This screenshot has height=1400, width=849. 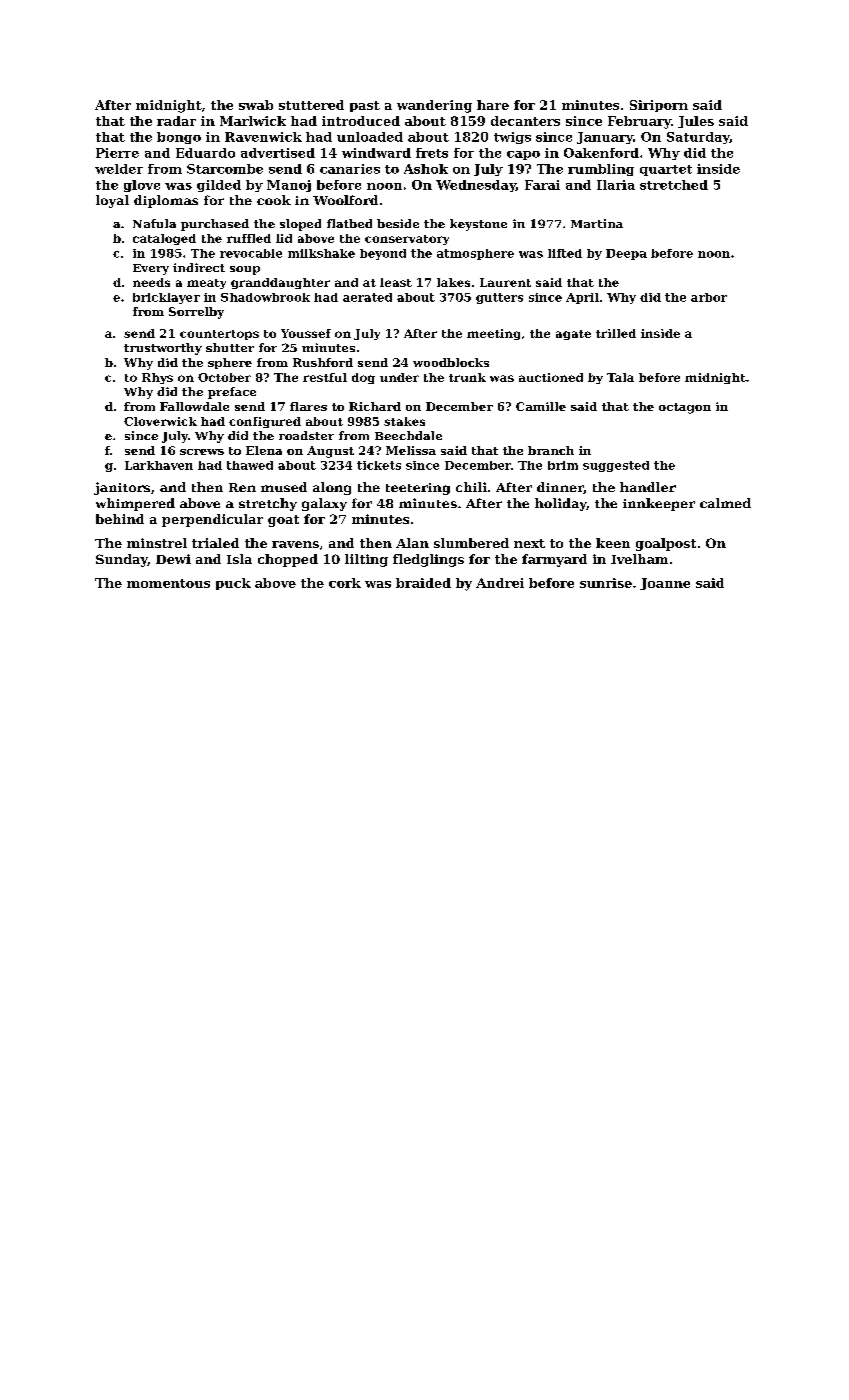 I want to click on cork, so click(x=345, y=583).
